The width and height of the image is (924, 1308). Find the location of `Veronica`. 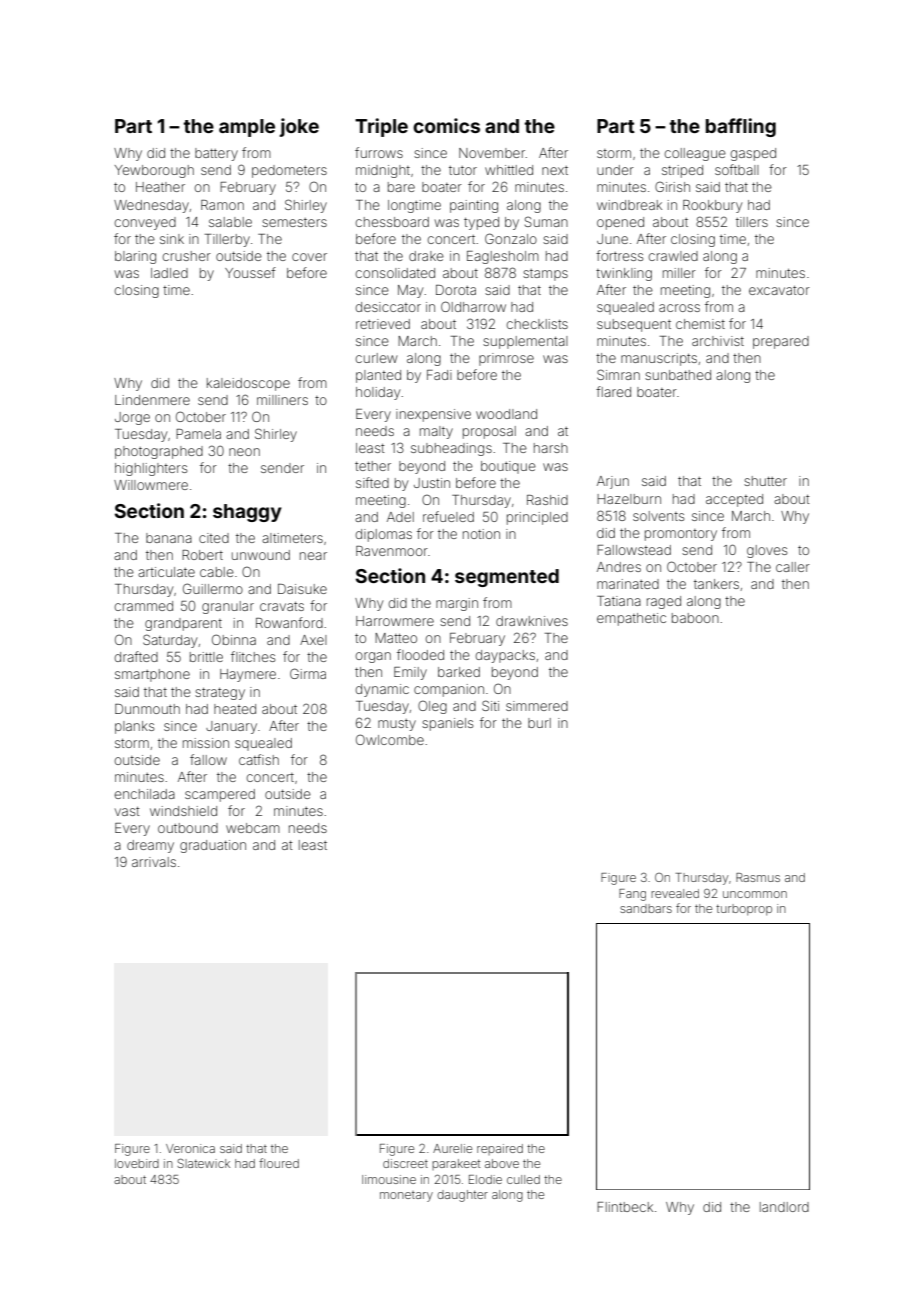

Veronica is located at coordinates (190, 1148).
